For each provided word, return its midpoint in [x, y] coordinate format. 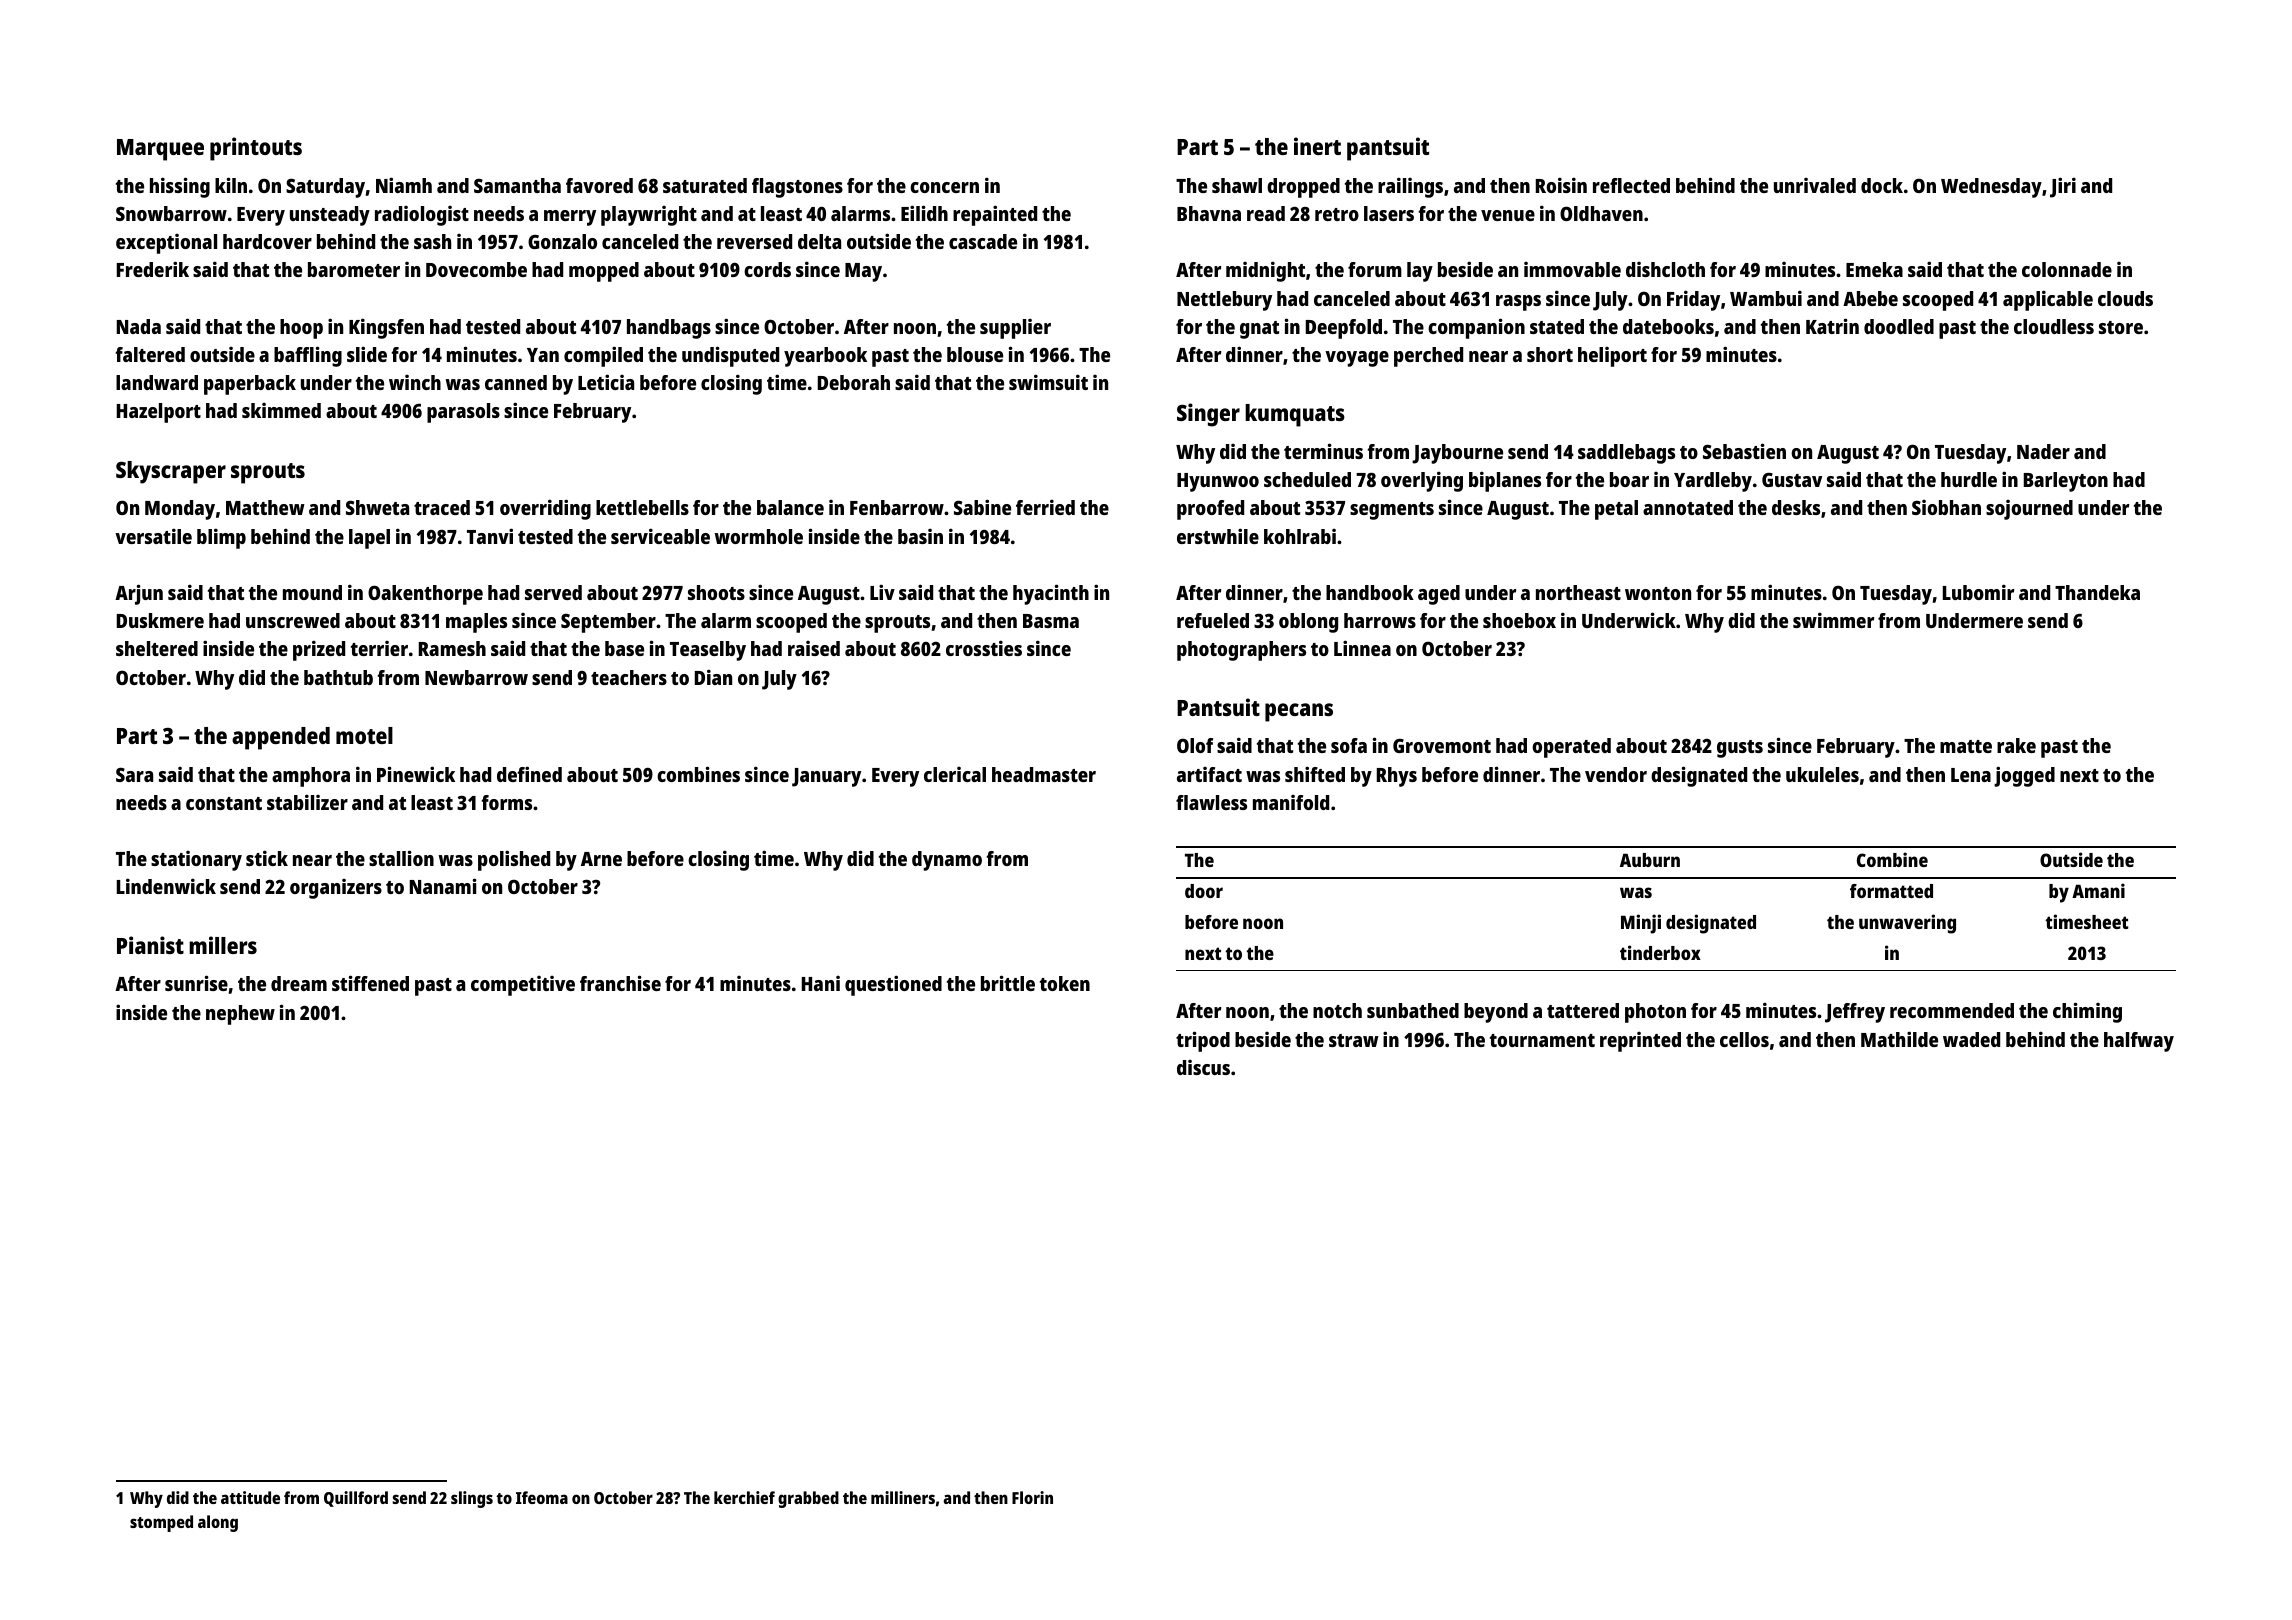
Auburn [1650, 860]
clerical [955, 774]
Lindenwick [166, 886]
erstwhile [1218, 536]
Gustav [1792, 480]
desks [1796, 507]
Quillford [356, 1499]
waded [1971, 1039]
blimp [221, 538]
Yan [543, 355]
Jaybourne [1457, 454]
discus [1203, 1067]
